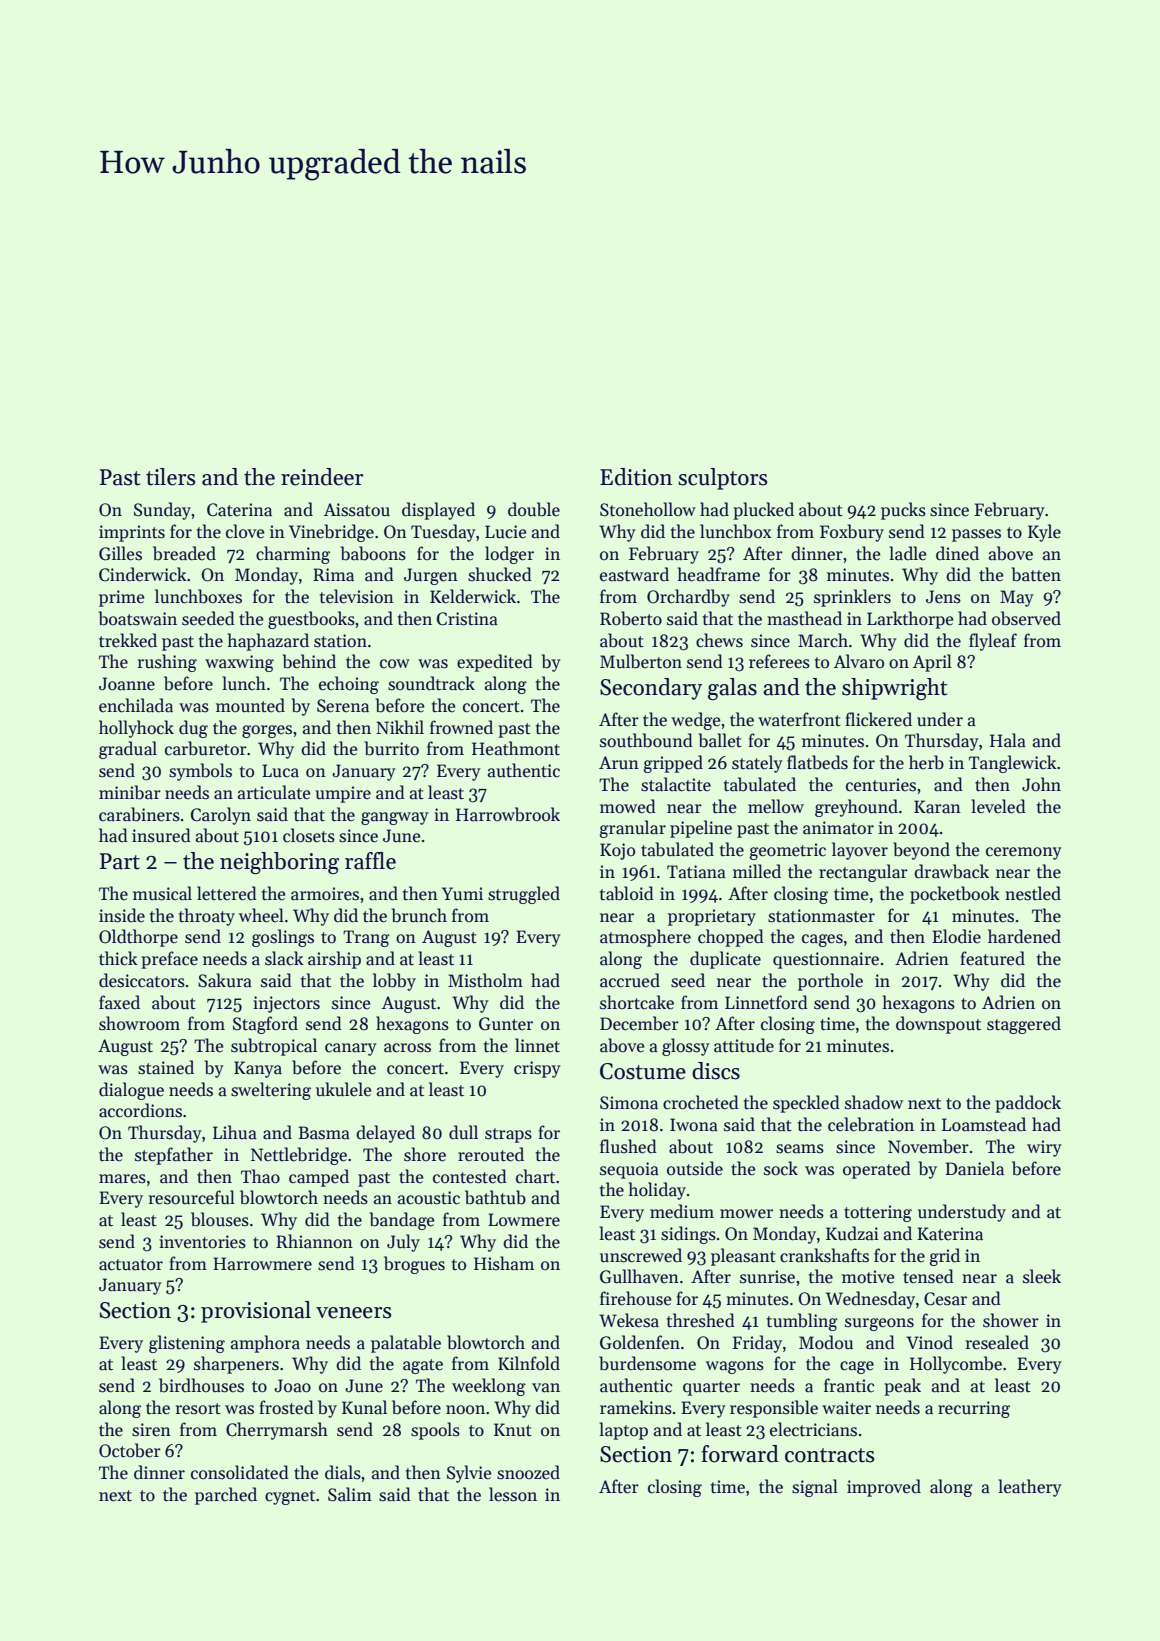 The width and height of the screenshot is (1160, 1641). I want to click on featured, so click(992, 958).
